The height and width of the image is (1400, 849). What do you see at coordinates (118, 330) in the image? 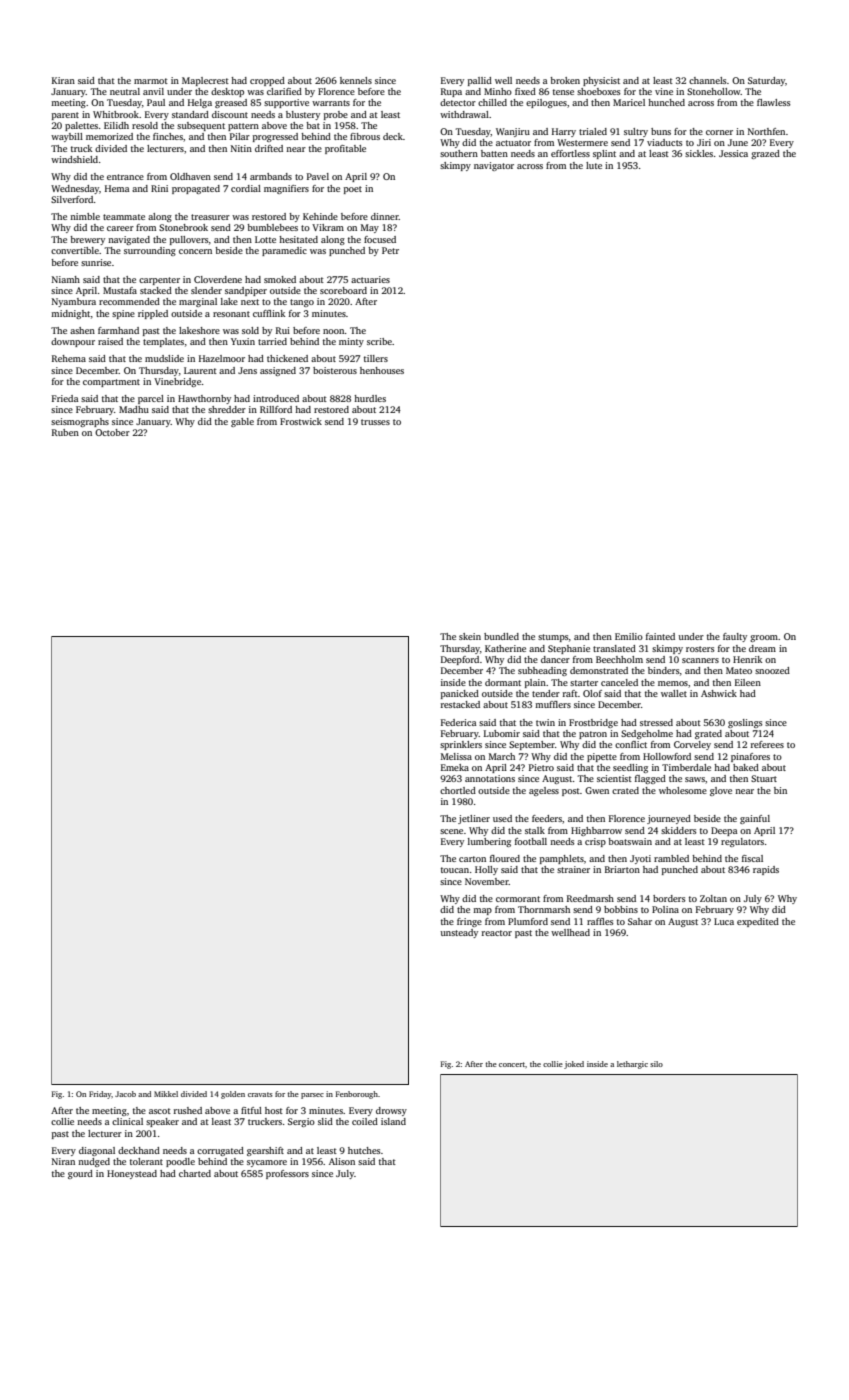
I see `farmhand` at bounding box center [118, 330].
